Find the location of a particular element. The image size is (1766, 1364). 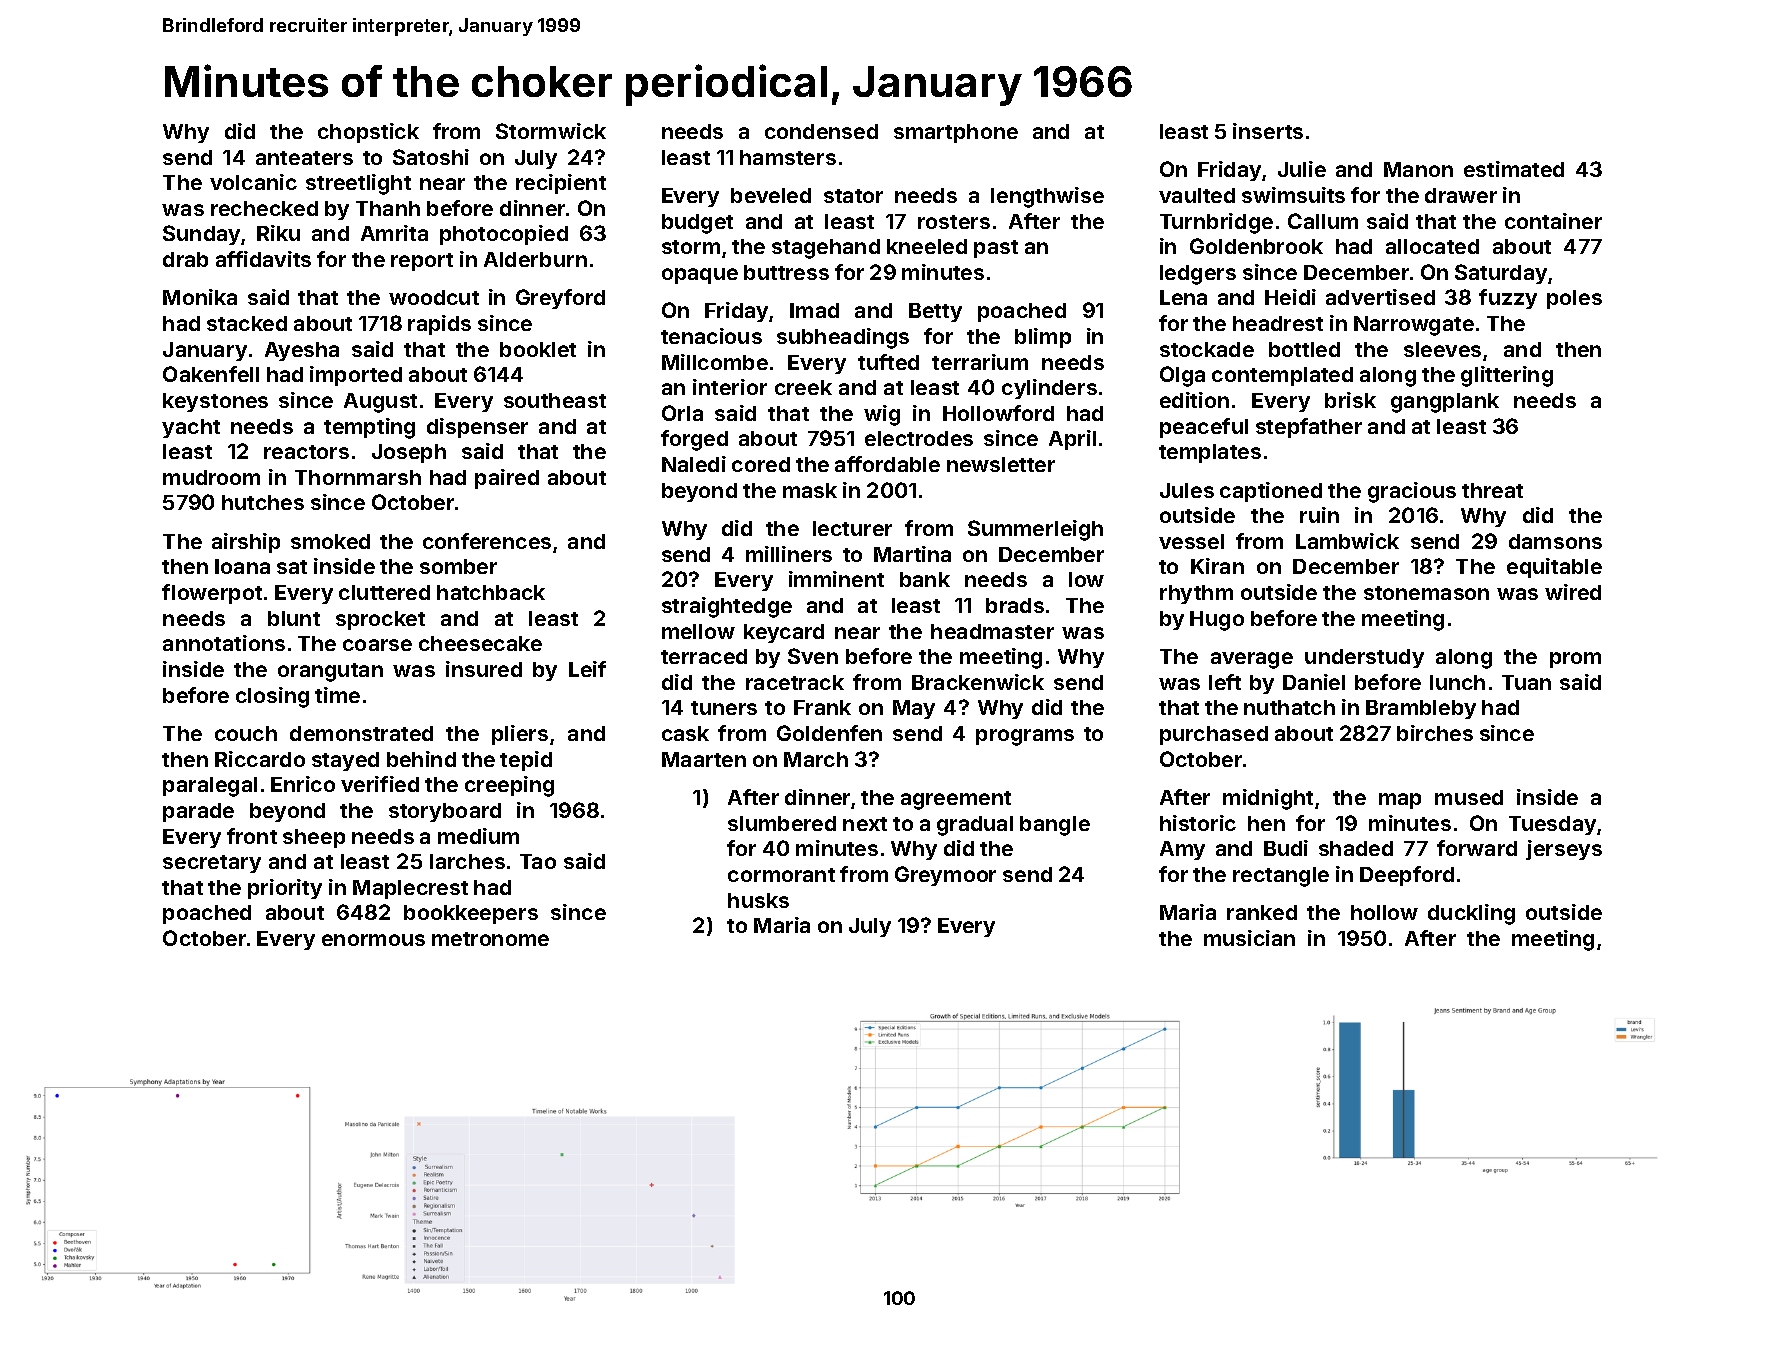

chopstick is located at coordinates (368, 133).
